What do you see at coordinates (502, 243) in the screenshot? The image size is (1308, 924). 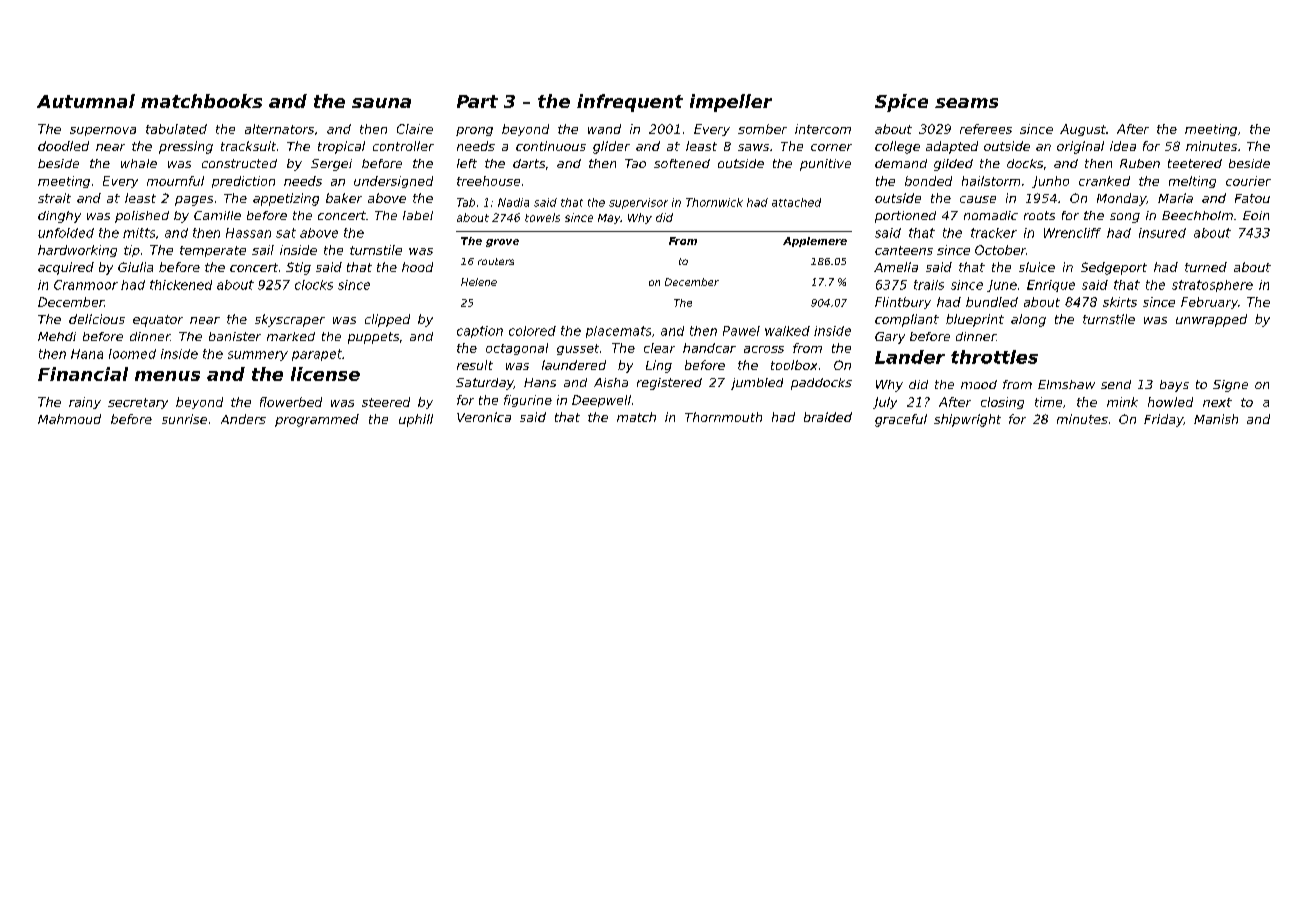 I see `grove` at bounding box center [502, 243].
